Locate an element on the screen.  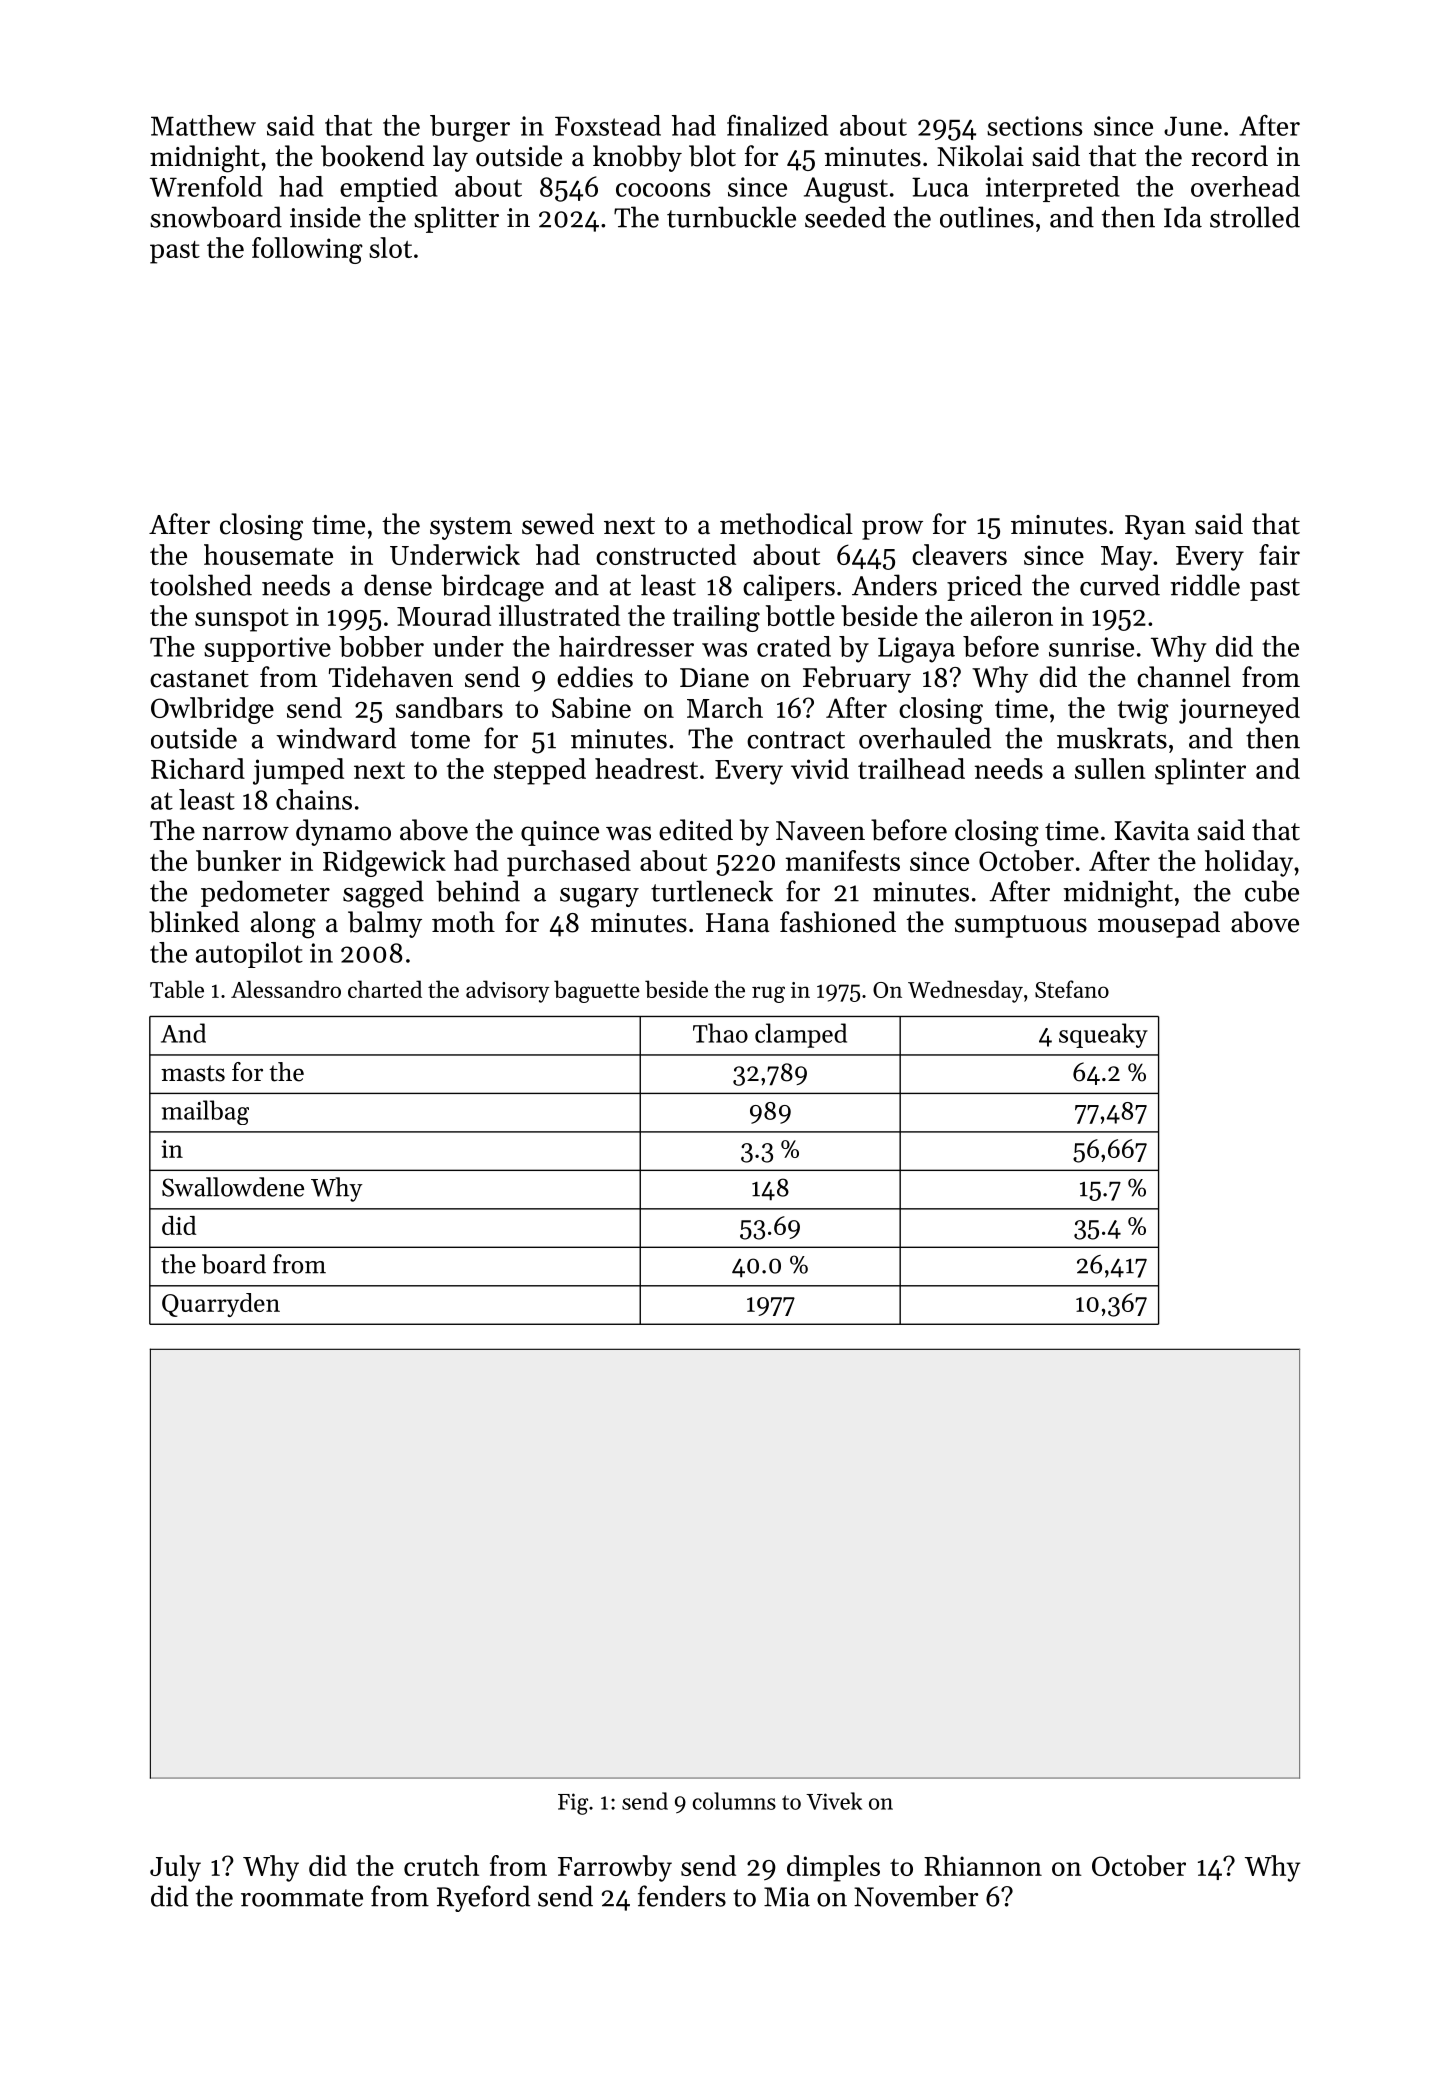
squeaky is located at coordinates (1103, 1035).
